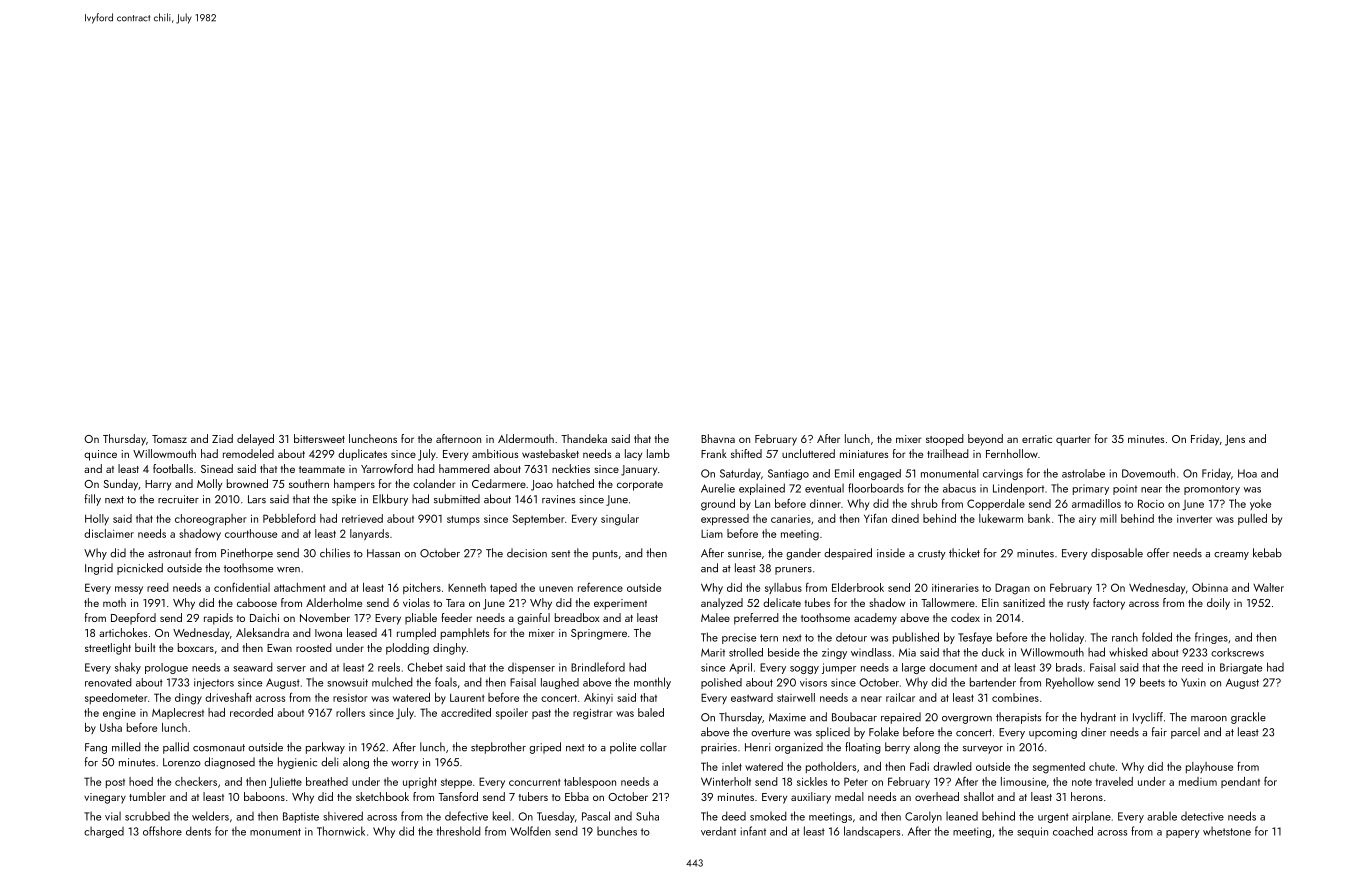 The height and width of the document is (887, 1372). Describe the element at coordinates (993, 682) in the document. I see `bartender` at that location.
